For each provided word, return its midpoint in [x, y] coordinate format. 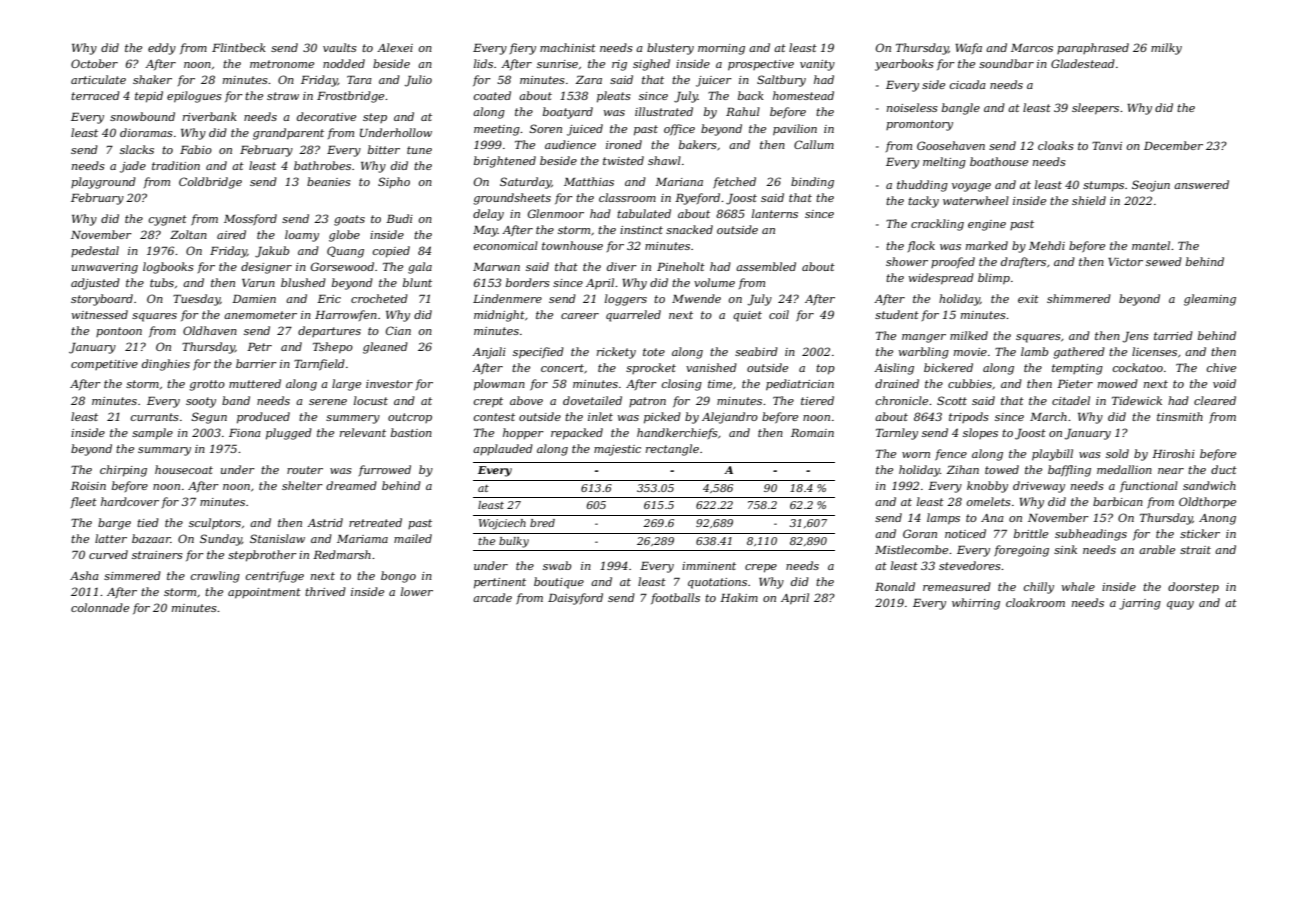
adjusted [95, 284]
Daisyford [575, 599]
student [897, 314]
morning [721, 49]
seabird [756, 351]
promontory [919, 125]
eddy [162, 49]
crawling [215, 577]
